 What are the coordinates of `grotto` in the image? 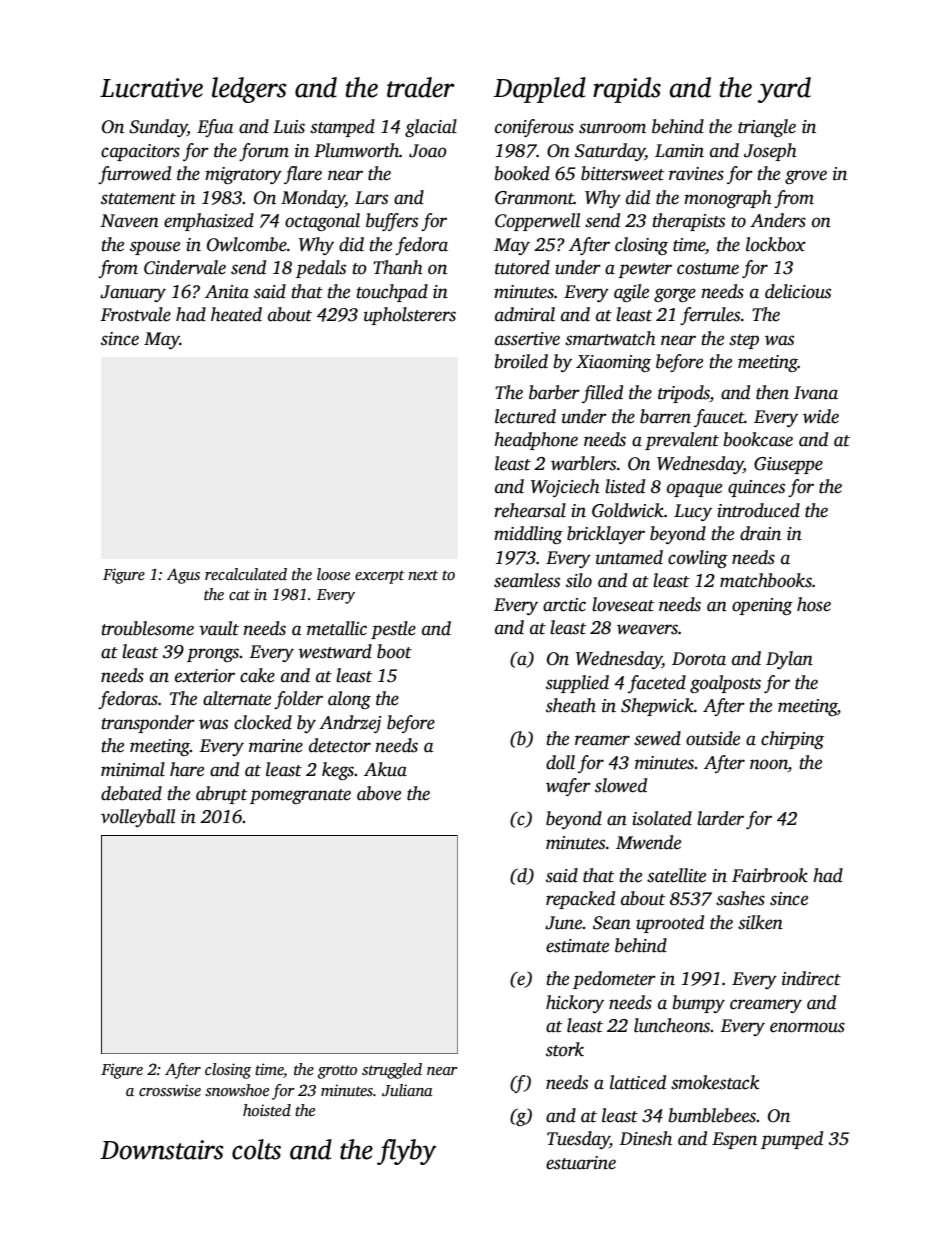 It's located at (337, 1072).
